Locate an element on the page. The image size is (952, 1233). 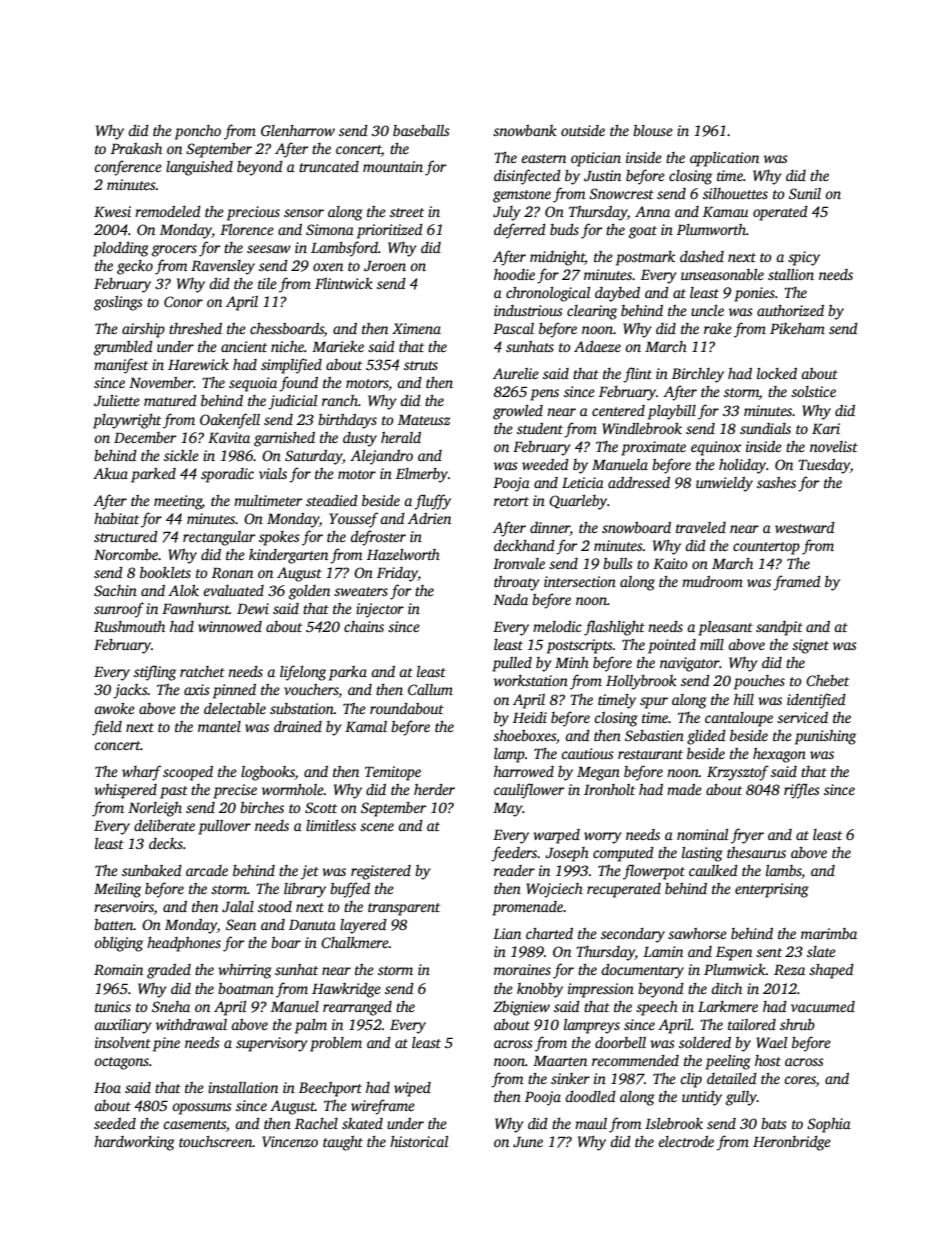
blouse is located at coordinates (653, 130).
